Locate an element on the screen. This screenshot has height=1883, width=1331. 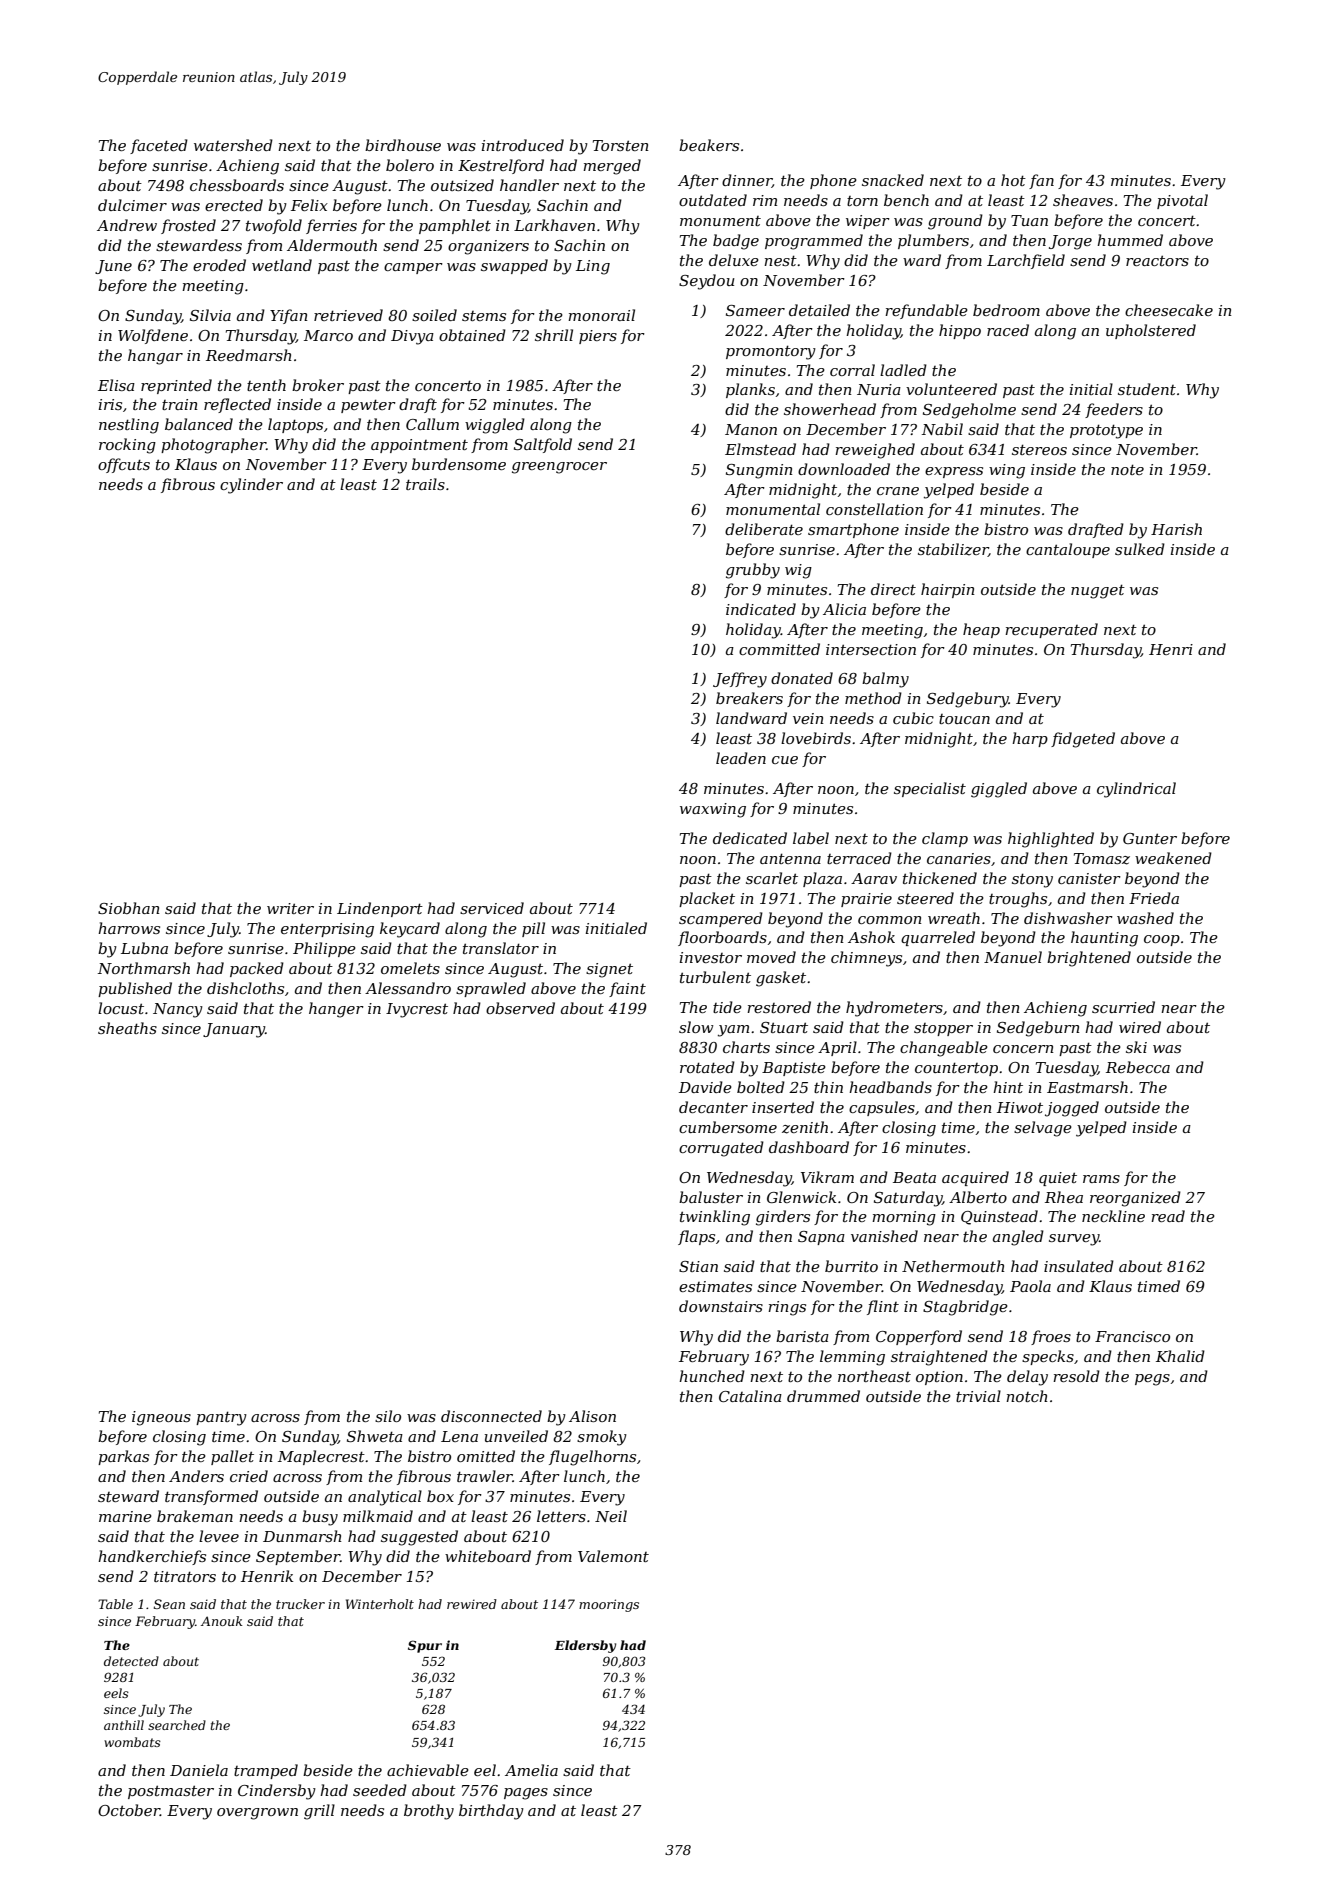
cylinder is located at coordinates (251, 486).
